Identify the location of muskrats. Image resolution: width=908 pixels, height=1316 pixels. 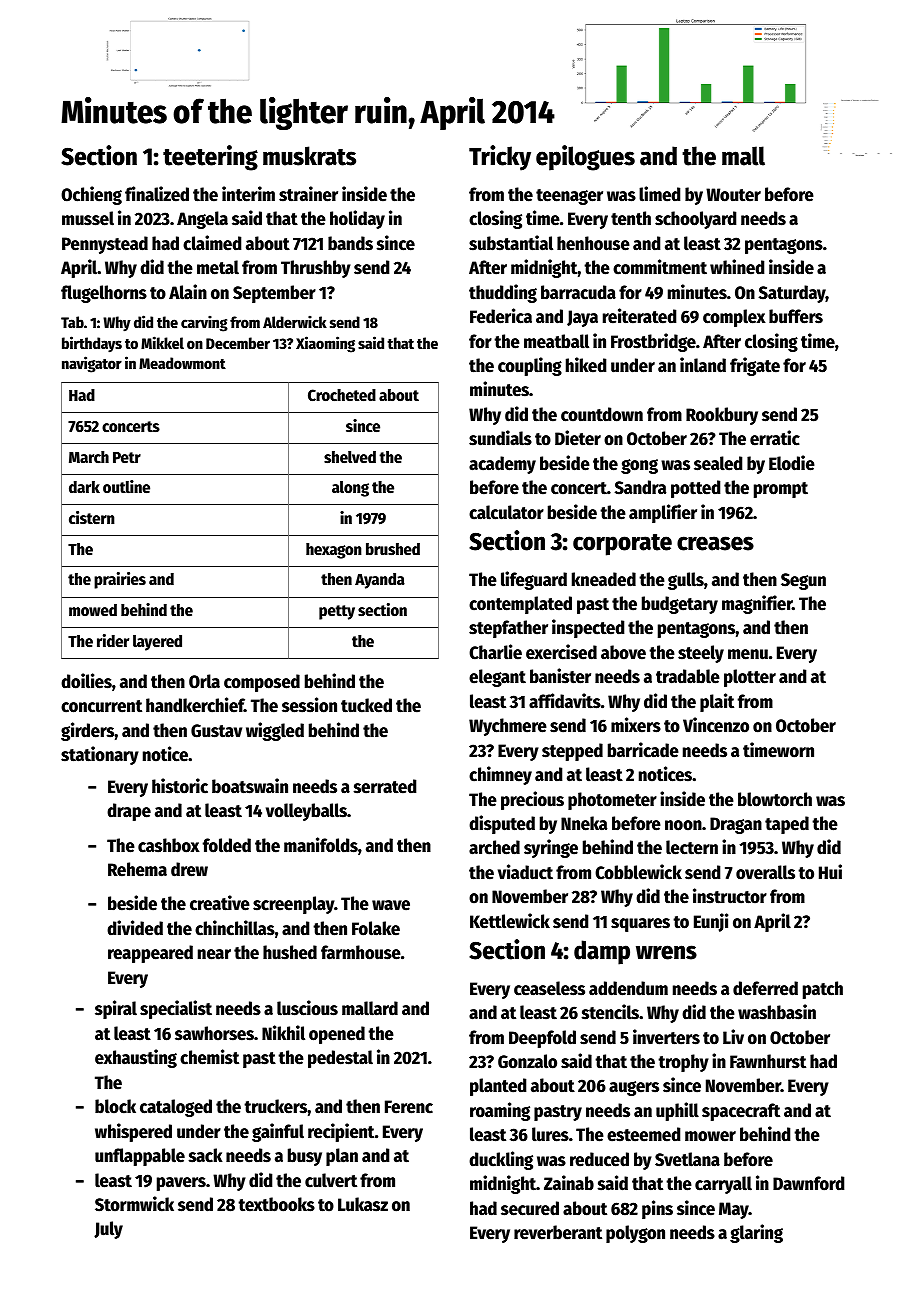
(309, 156).
